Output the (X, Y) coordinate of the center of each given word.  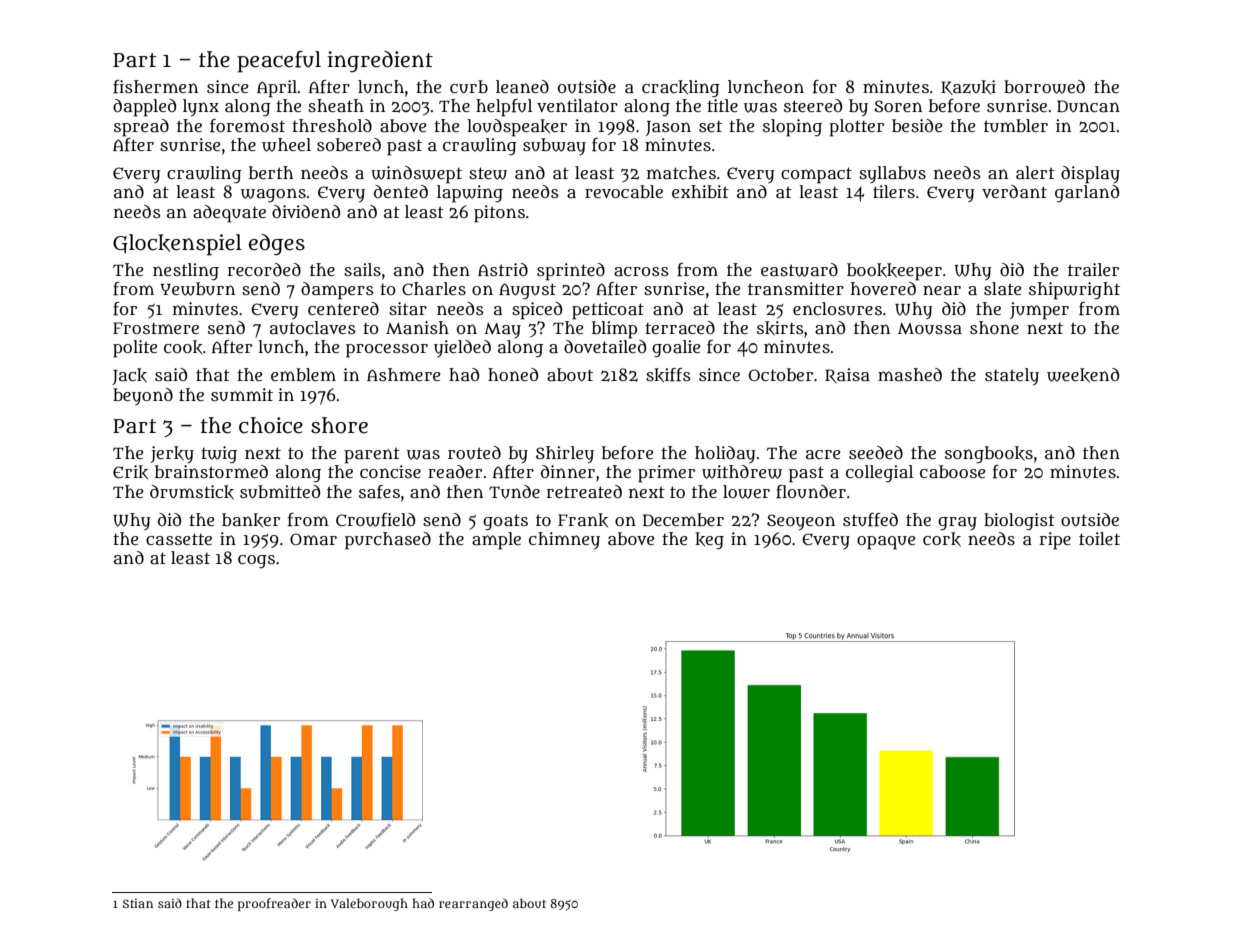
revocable (624, 191)
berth (271, 172)
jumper (1039, 311)
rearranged (473, 904)
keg (709, 541)
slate (1002, 289)
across (641, 271)
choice (271, 425)
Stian (137, 903)
